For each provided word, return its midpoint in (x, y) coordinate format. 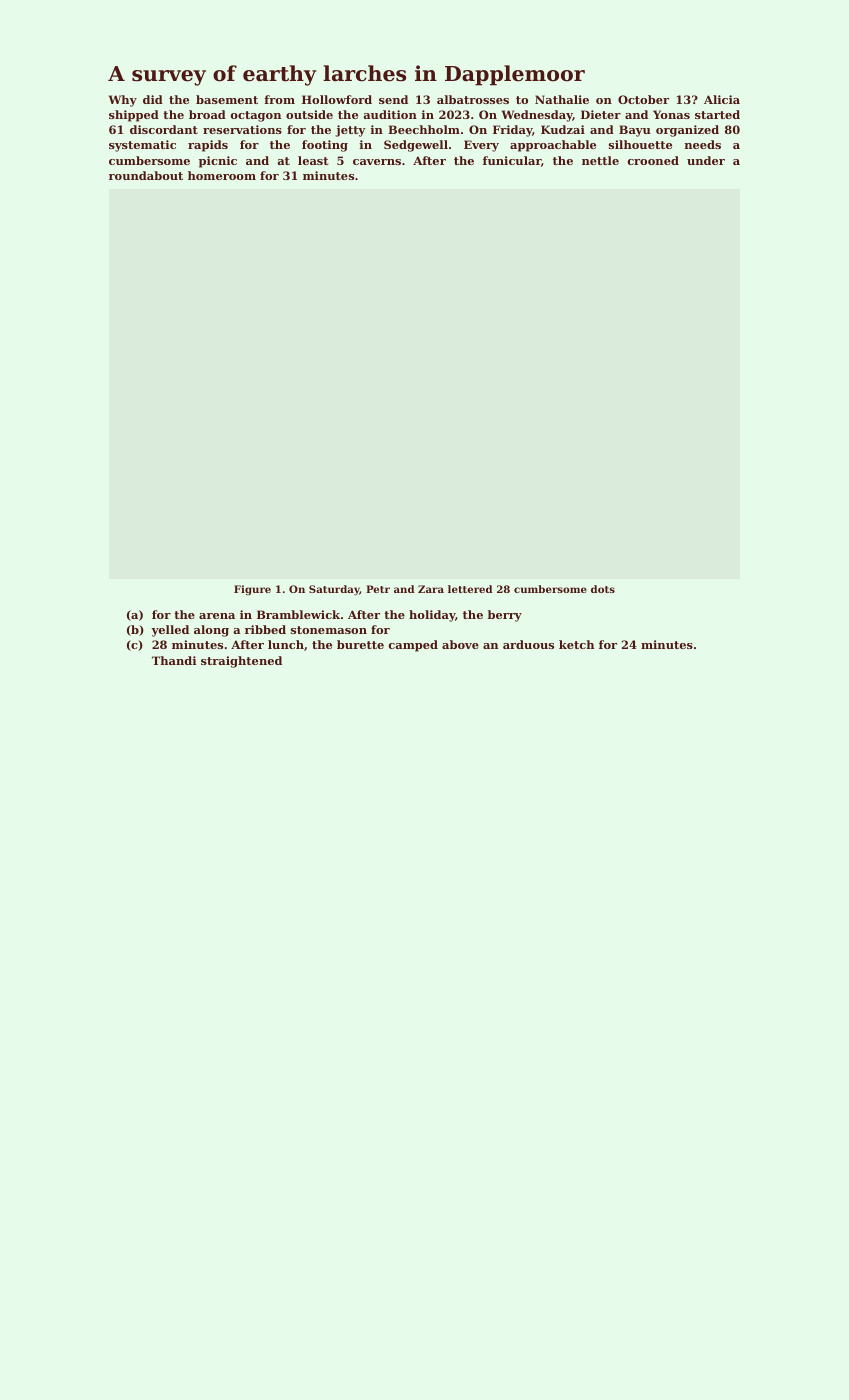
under (706, 160)
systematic (142, 146)
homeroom (222, 175)
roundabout (146, 175)
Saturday (334, 590)
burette (360, 644)
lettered (470, 589)
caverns (377, 162)
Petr (378, 589)
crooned (653, 160)
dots (603, 589)
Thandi (174, 660)
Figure (252, 590)
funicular (512, 160)
